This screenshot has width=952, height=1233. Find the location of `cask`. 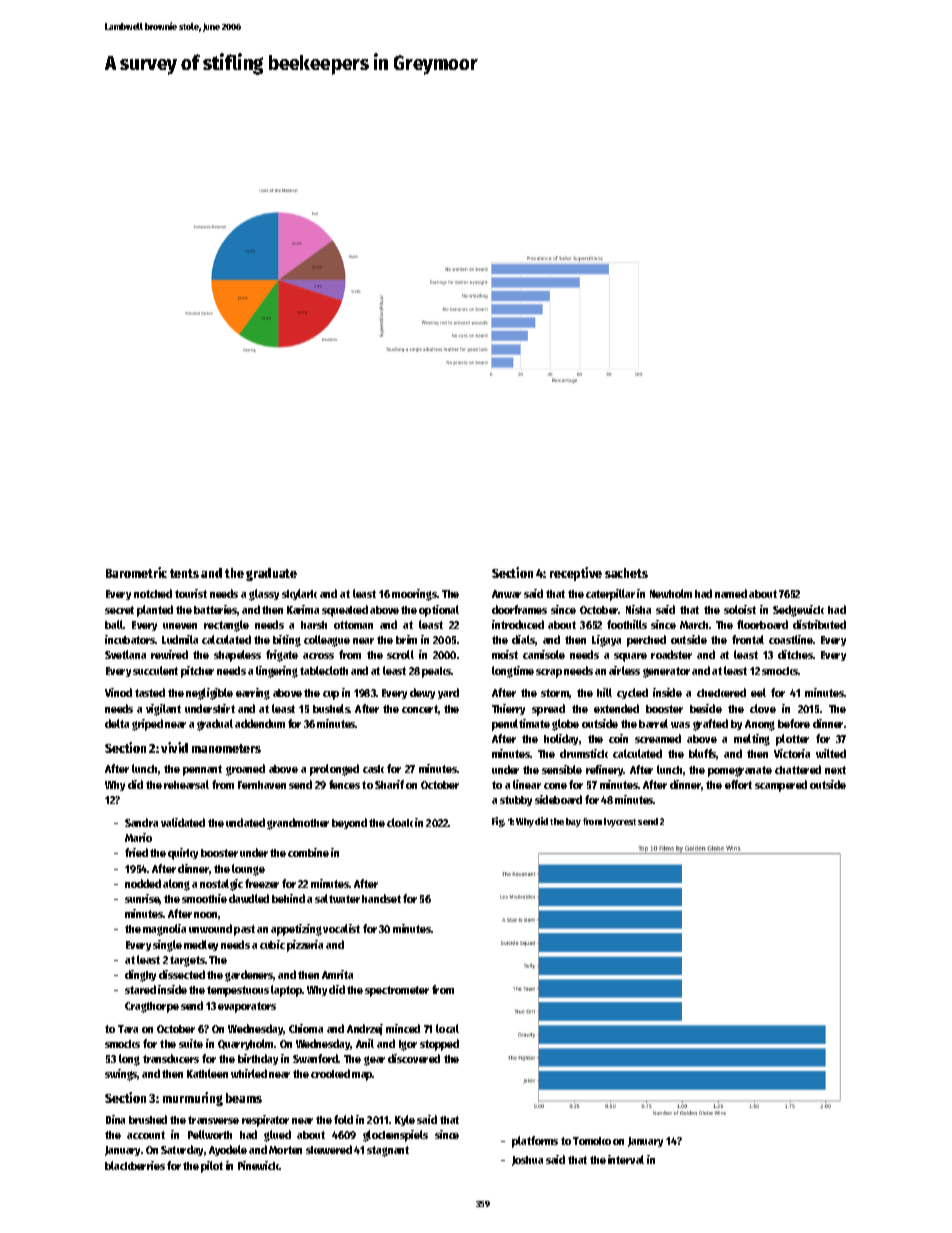

cask is located at coordinates (373, 769).
